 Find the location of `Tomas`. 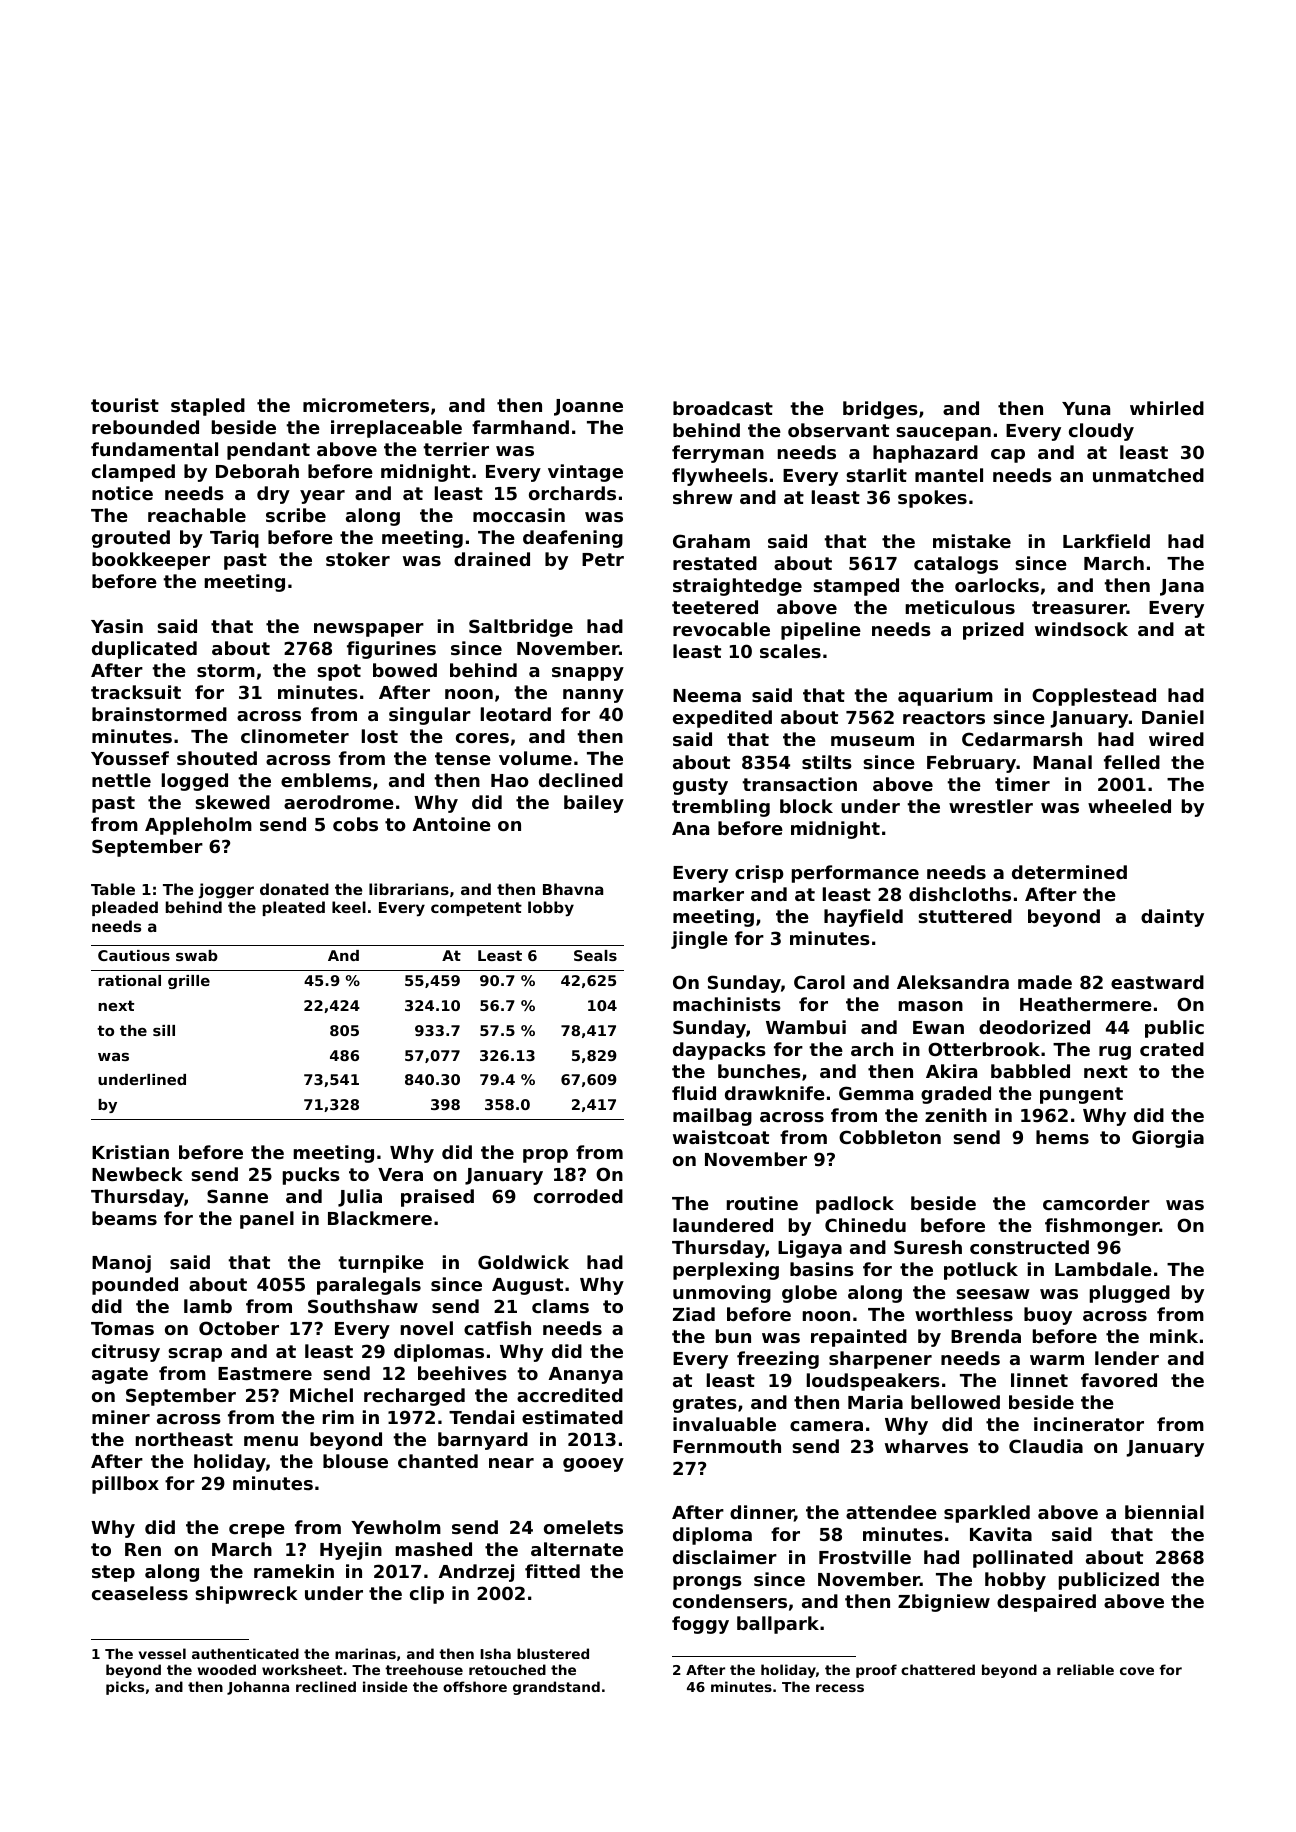

Tomas is located at coordinates (122, 1328).
